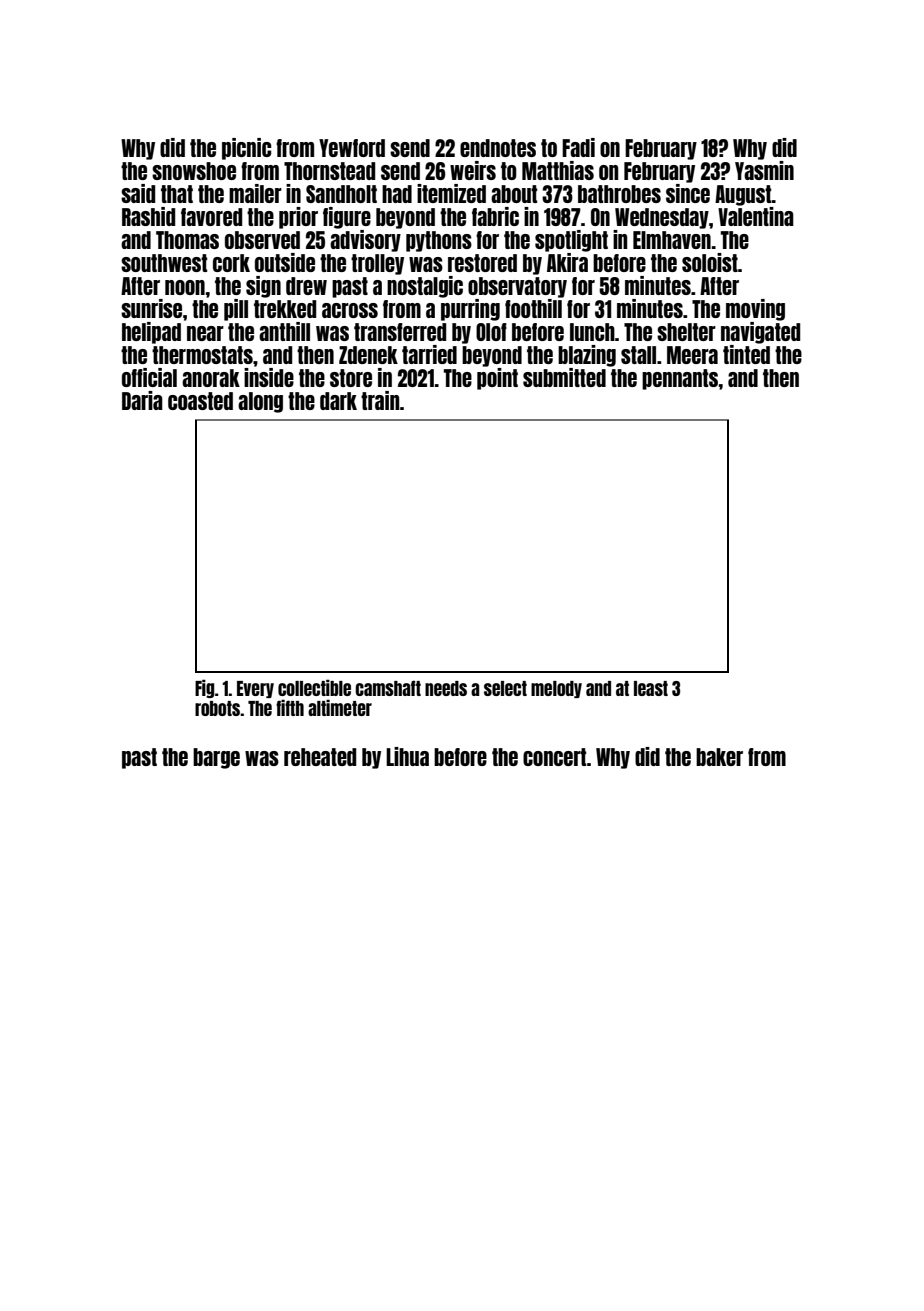 The height and width of the screenshot is (1311, 924). I want to click on concert, so click(555, 757).
